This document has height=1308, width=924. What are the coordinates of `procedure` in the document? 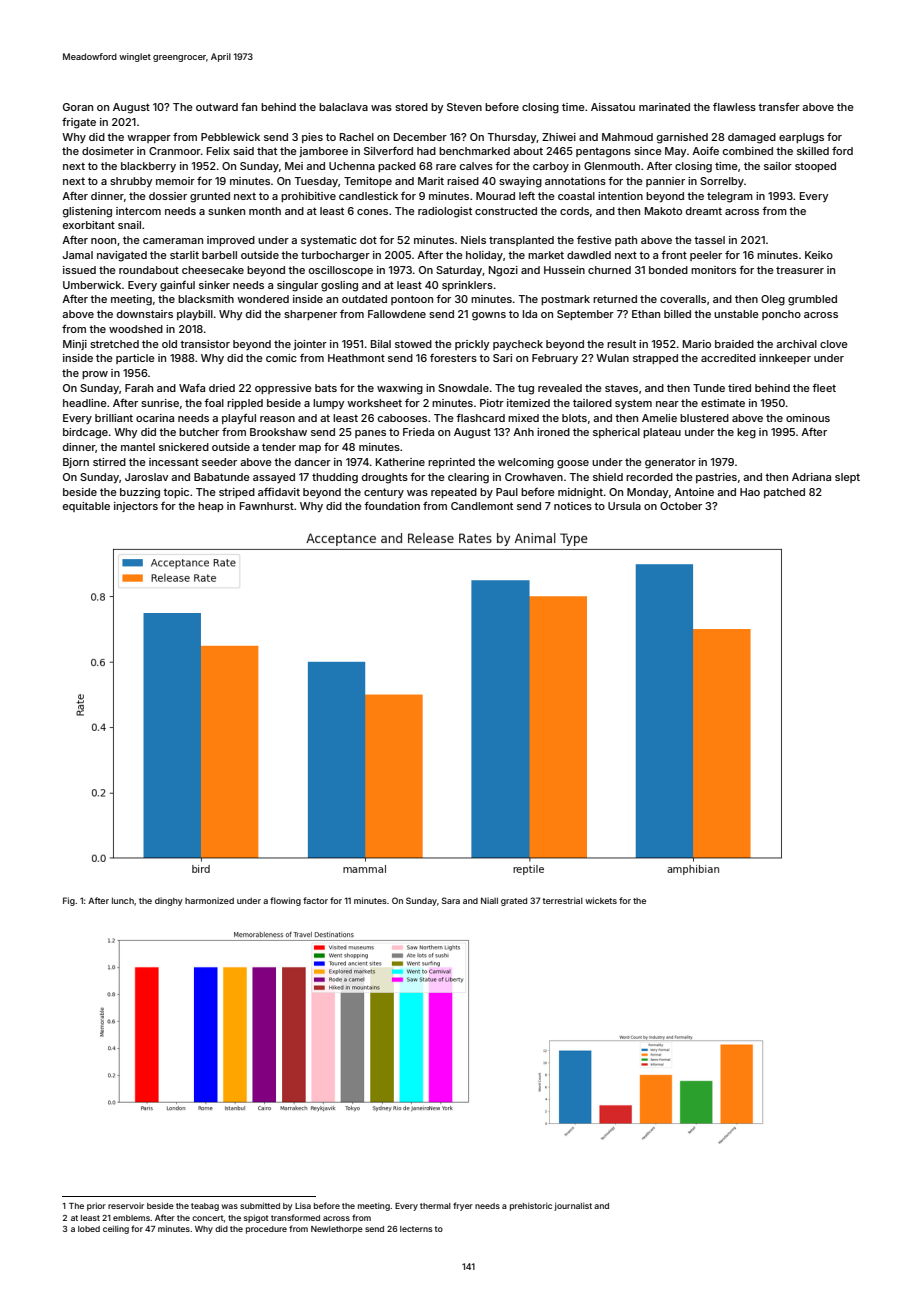 It's located at (266, 1230).
